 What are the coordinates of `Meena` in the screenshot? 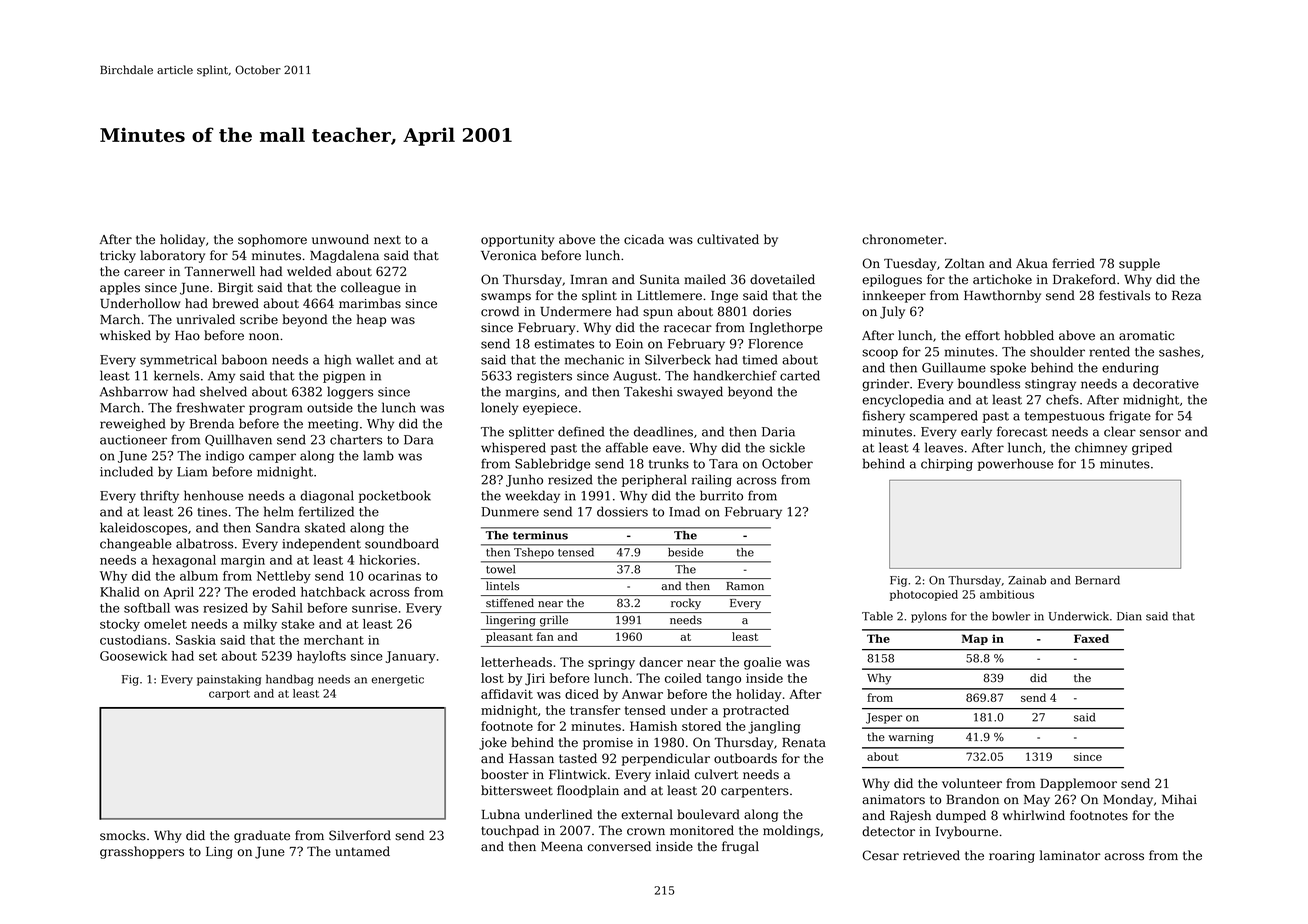 It's located at (562, 847).
